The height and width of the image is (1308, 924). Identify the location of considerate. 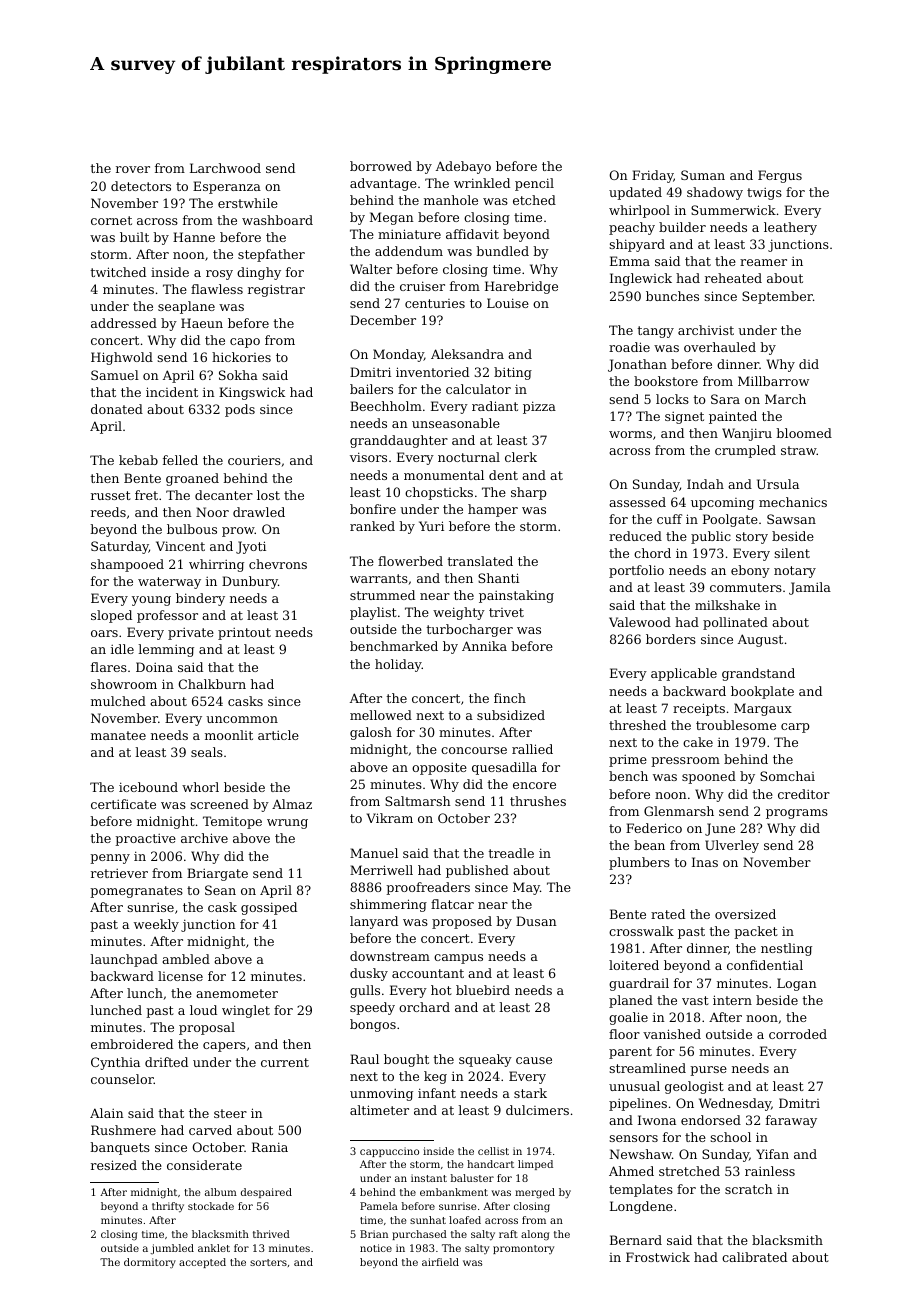
(204, 1165).
